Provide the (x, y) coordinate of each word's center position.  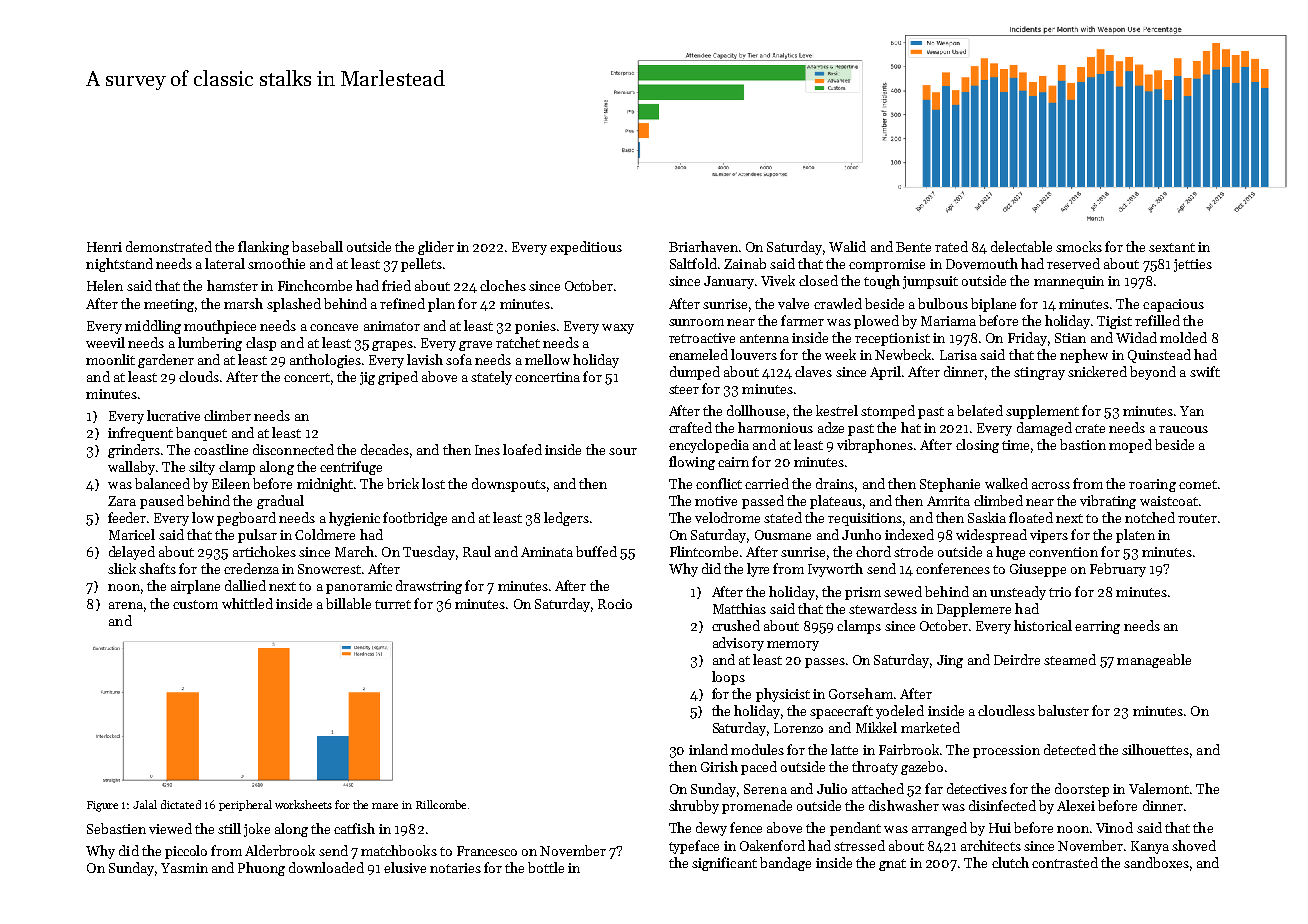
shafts (157, 568)
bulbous (943, 303)
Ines (487, 450)
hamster (232, 285)
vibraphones (875, 446)
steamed (1070, 659)
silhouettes (1155, 749)
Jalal (145, 804)
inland (708, 749)
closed (818, 280)
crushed (736, 625)
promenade (757, 807)
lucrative (173, 415)
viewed (170, 828)
